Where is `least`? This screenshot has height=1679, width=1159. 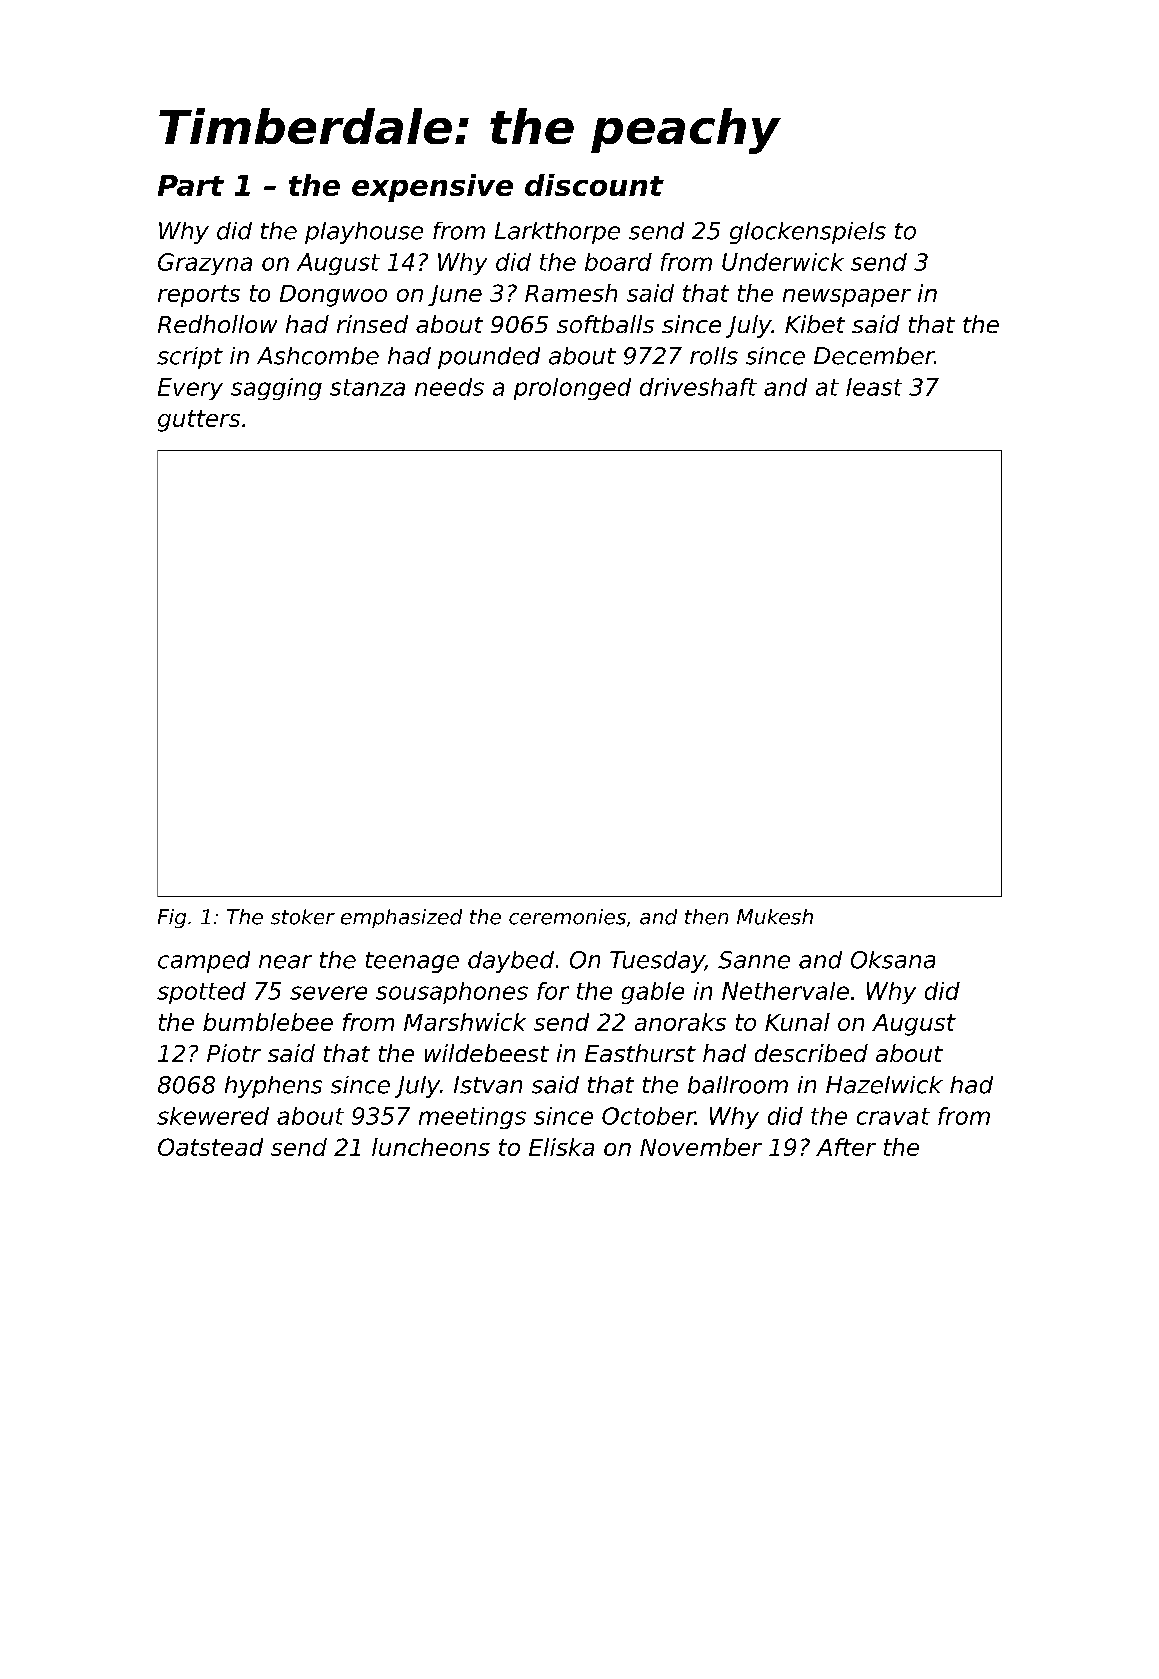 least is located at coordinates (874, 387).
